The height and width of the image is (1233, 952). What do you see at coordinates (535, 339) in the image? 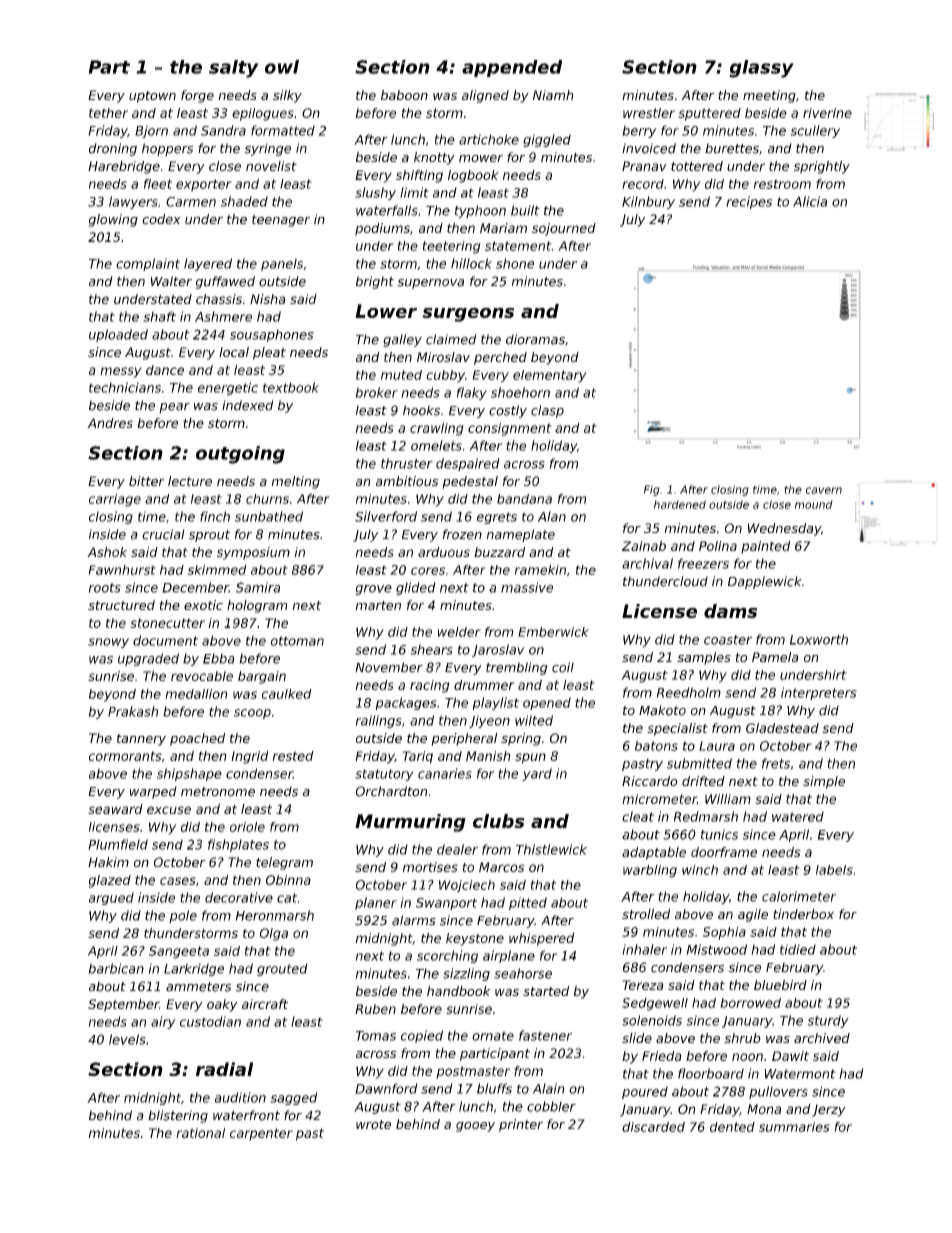
I see `dioramas` at bounding box center [535, 339].
